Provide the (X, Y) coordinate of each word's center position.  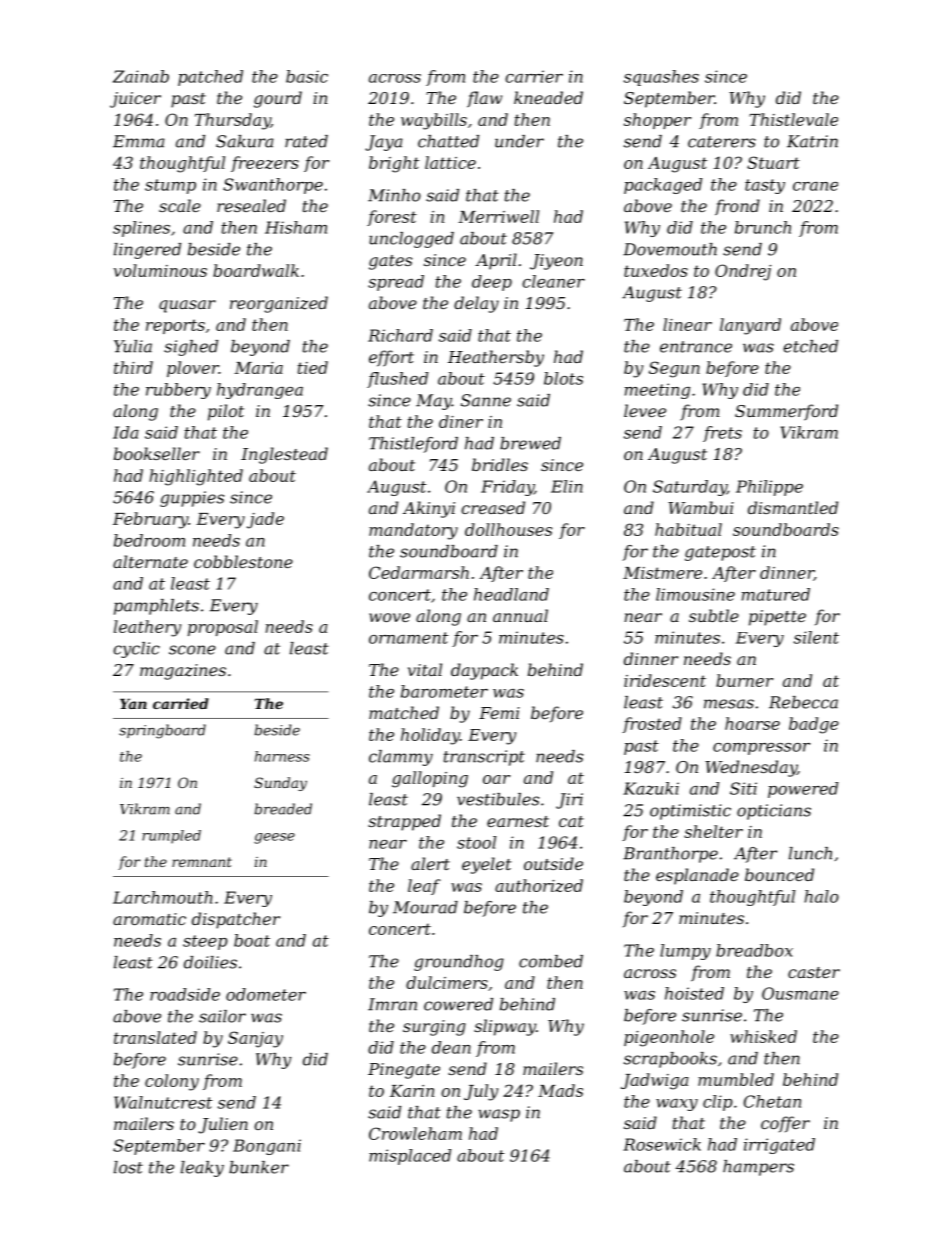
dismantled (793, 507)
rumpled (171, 837)
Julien (223, 1125)
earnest (518, 821)
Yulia (133, 346)
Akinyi (429, 509)
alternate (150, 561)
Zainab (141, 76)
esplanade (697, 876)
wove (389, 617)
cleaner (553, 281)
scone (192, 650)
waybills (434, 121)
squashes (661, 78)
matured (776, 594)
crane (815, 186)
